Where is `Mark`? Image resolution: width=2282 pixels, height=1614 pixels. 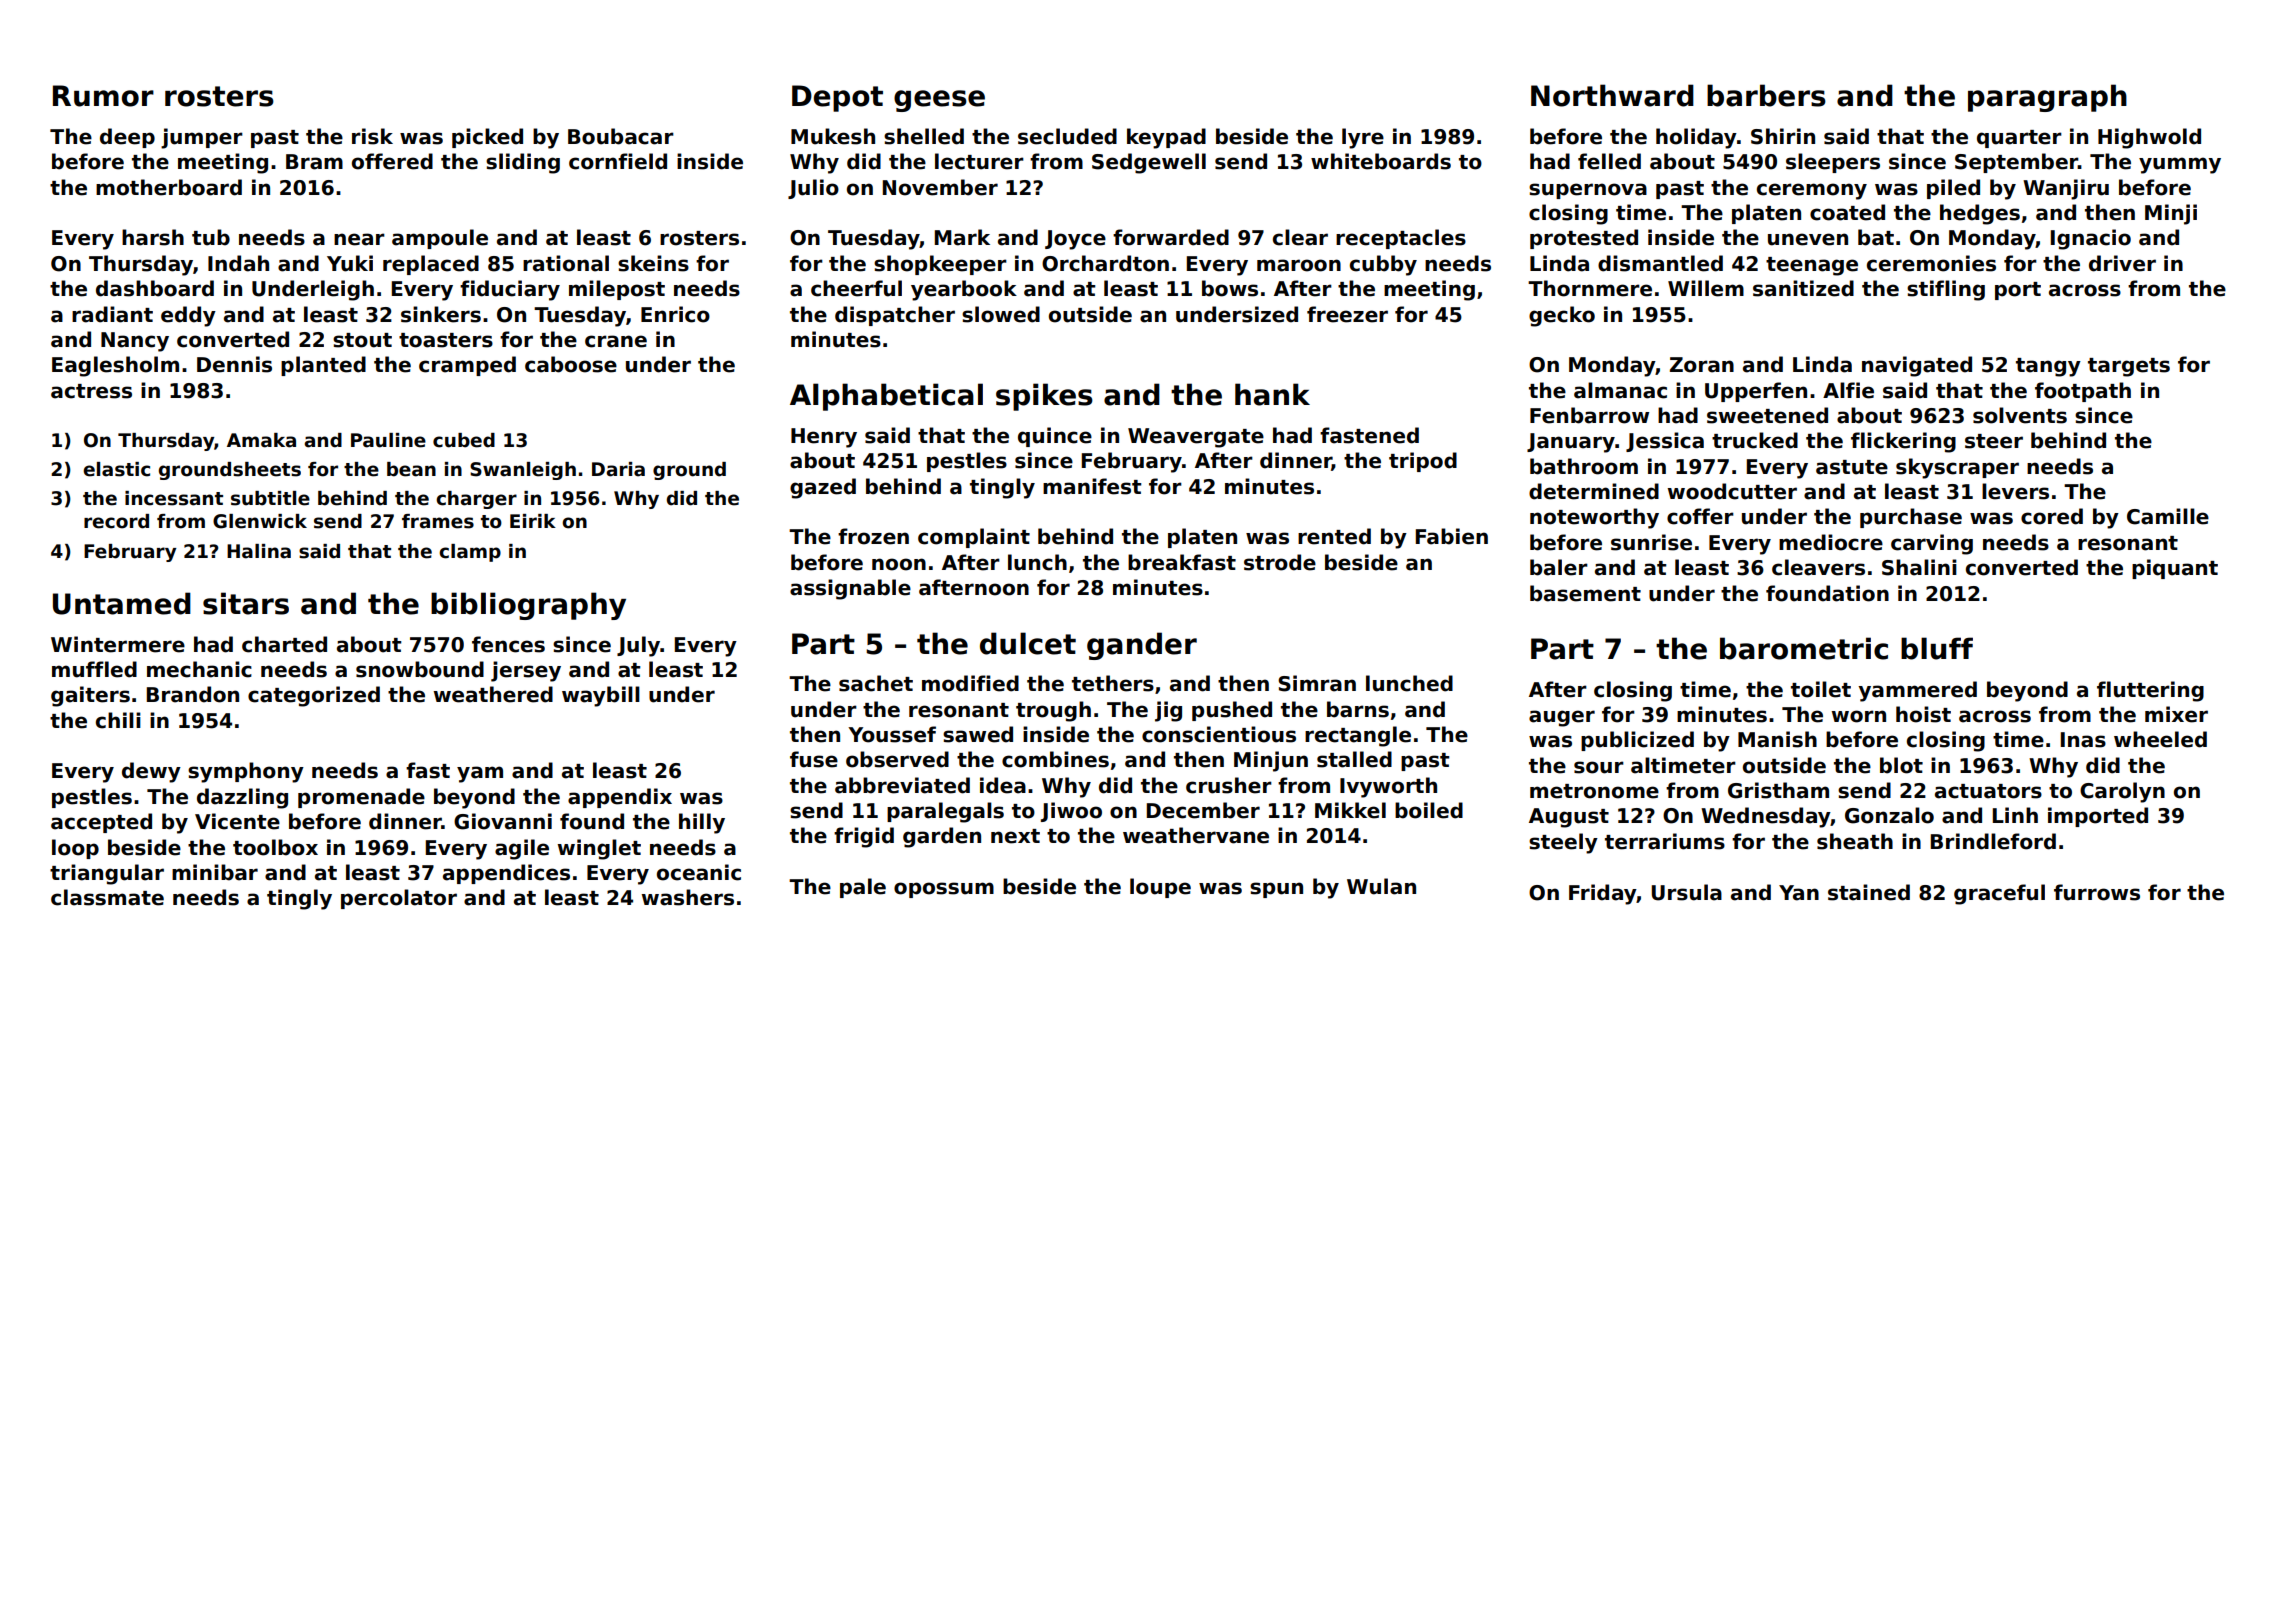 Mark is located at coordinates (962, 237).
